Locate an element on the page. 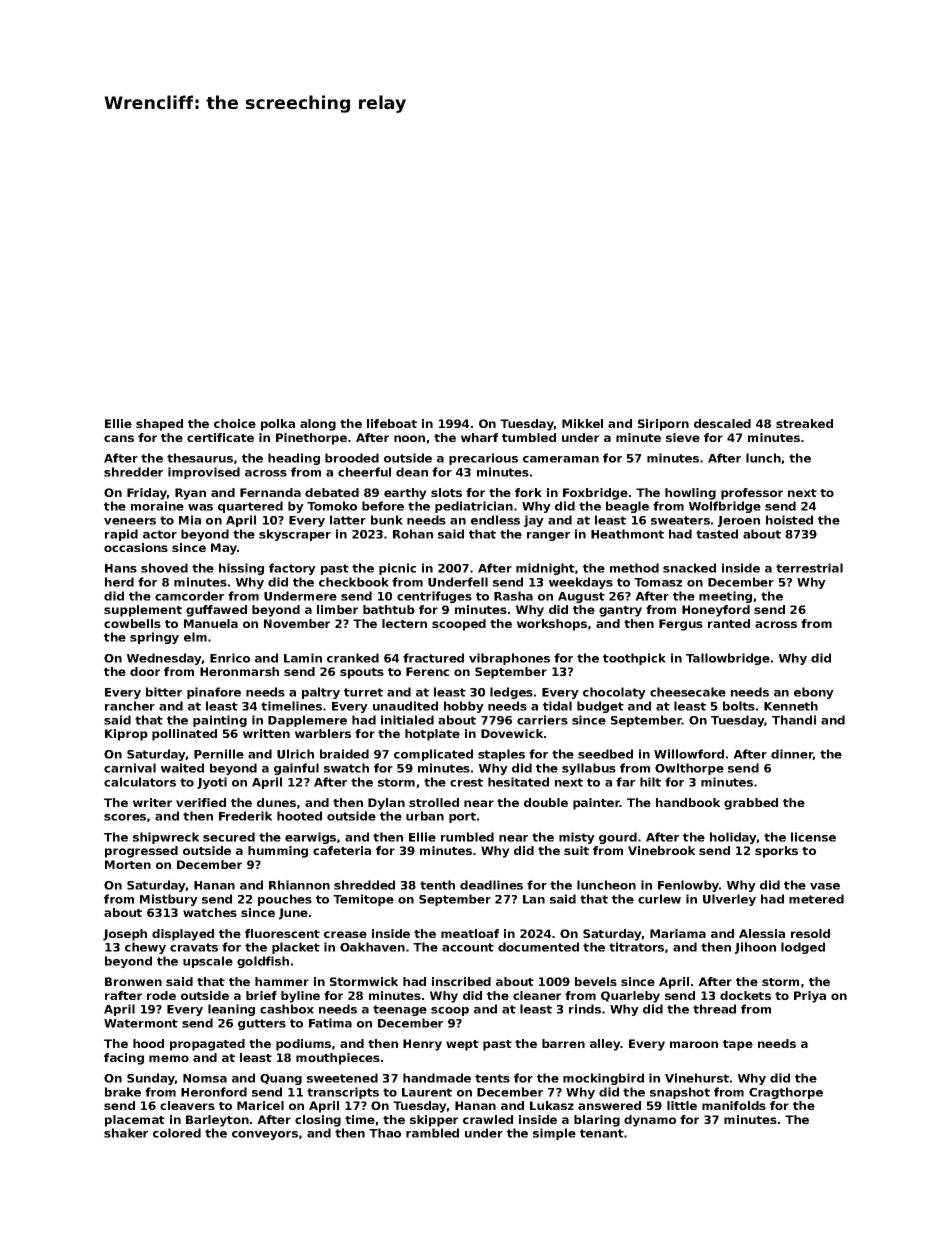  braided is located at coordinates (344, 754).
